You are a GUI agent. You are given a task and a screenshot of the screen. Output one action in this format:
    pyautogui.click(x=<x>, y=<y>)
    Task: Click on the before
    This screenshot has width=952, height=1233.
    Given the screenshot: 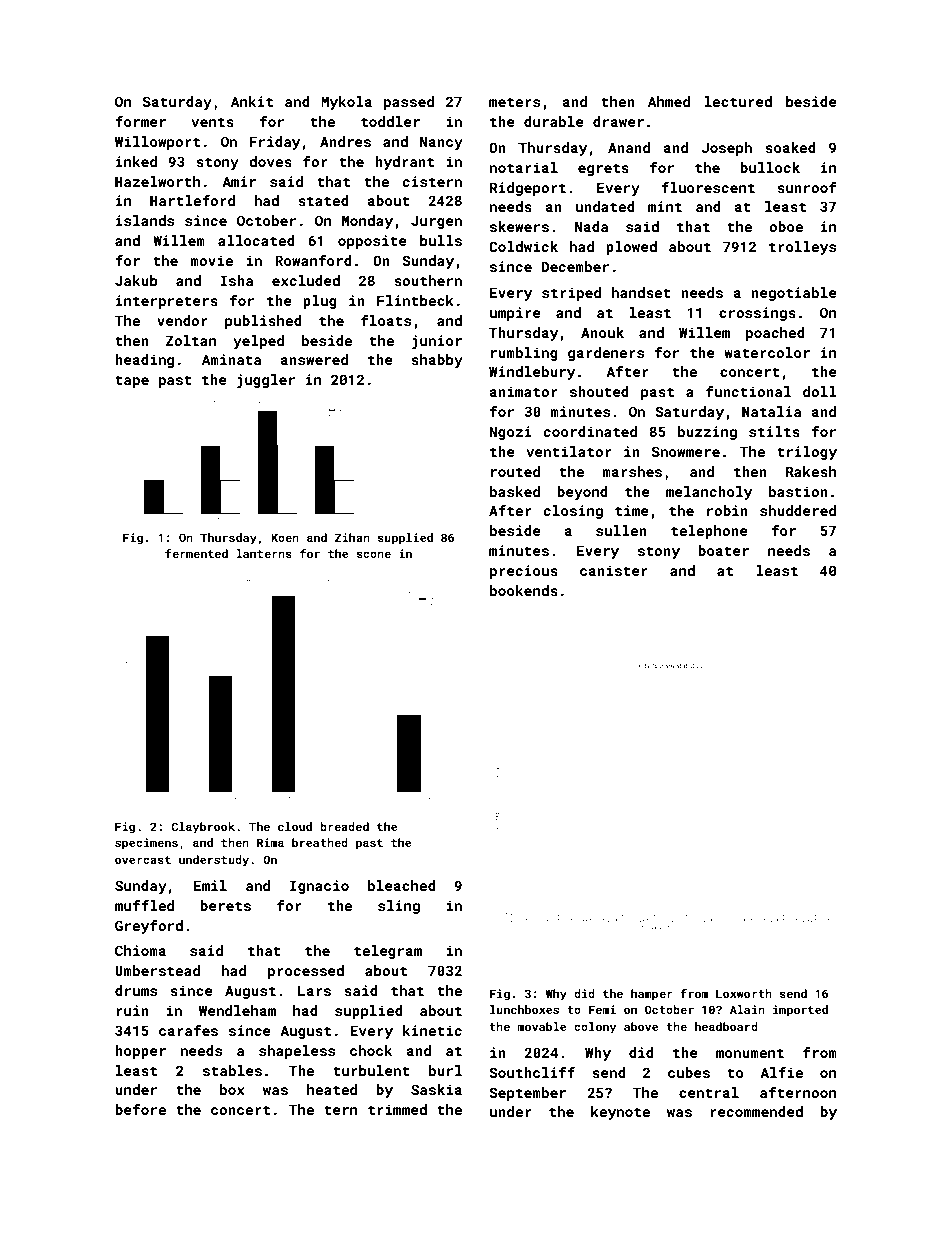 What is the action you would take?
    pyautogui.click(x=140, y=1109)
